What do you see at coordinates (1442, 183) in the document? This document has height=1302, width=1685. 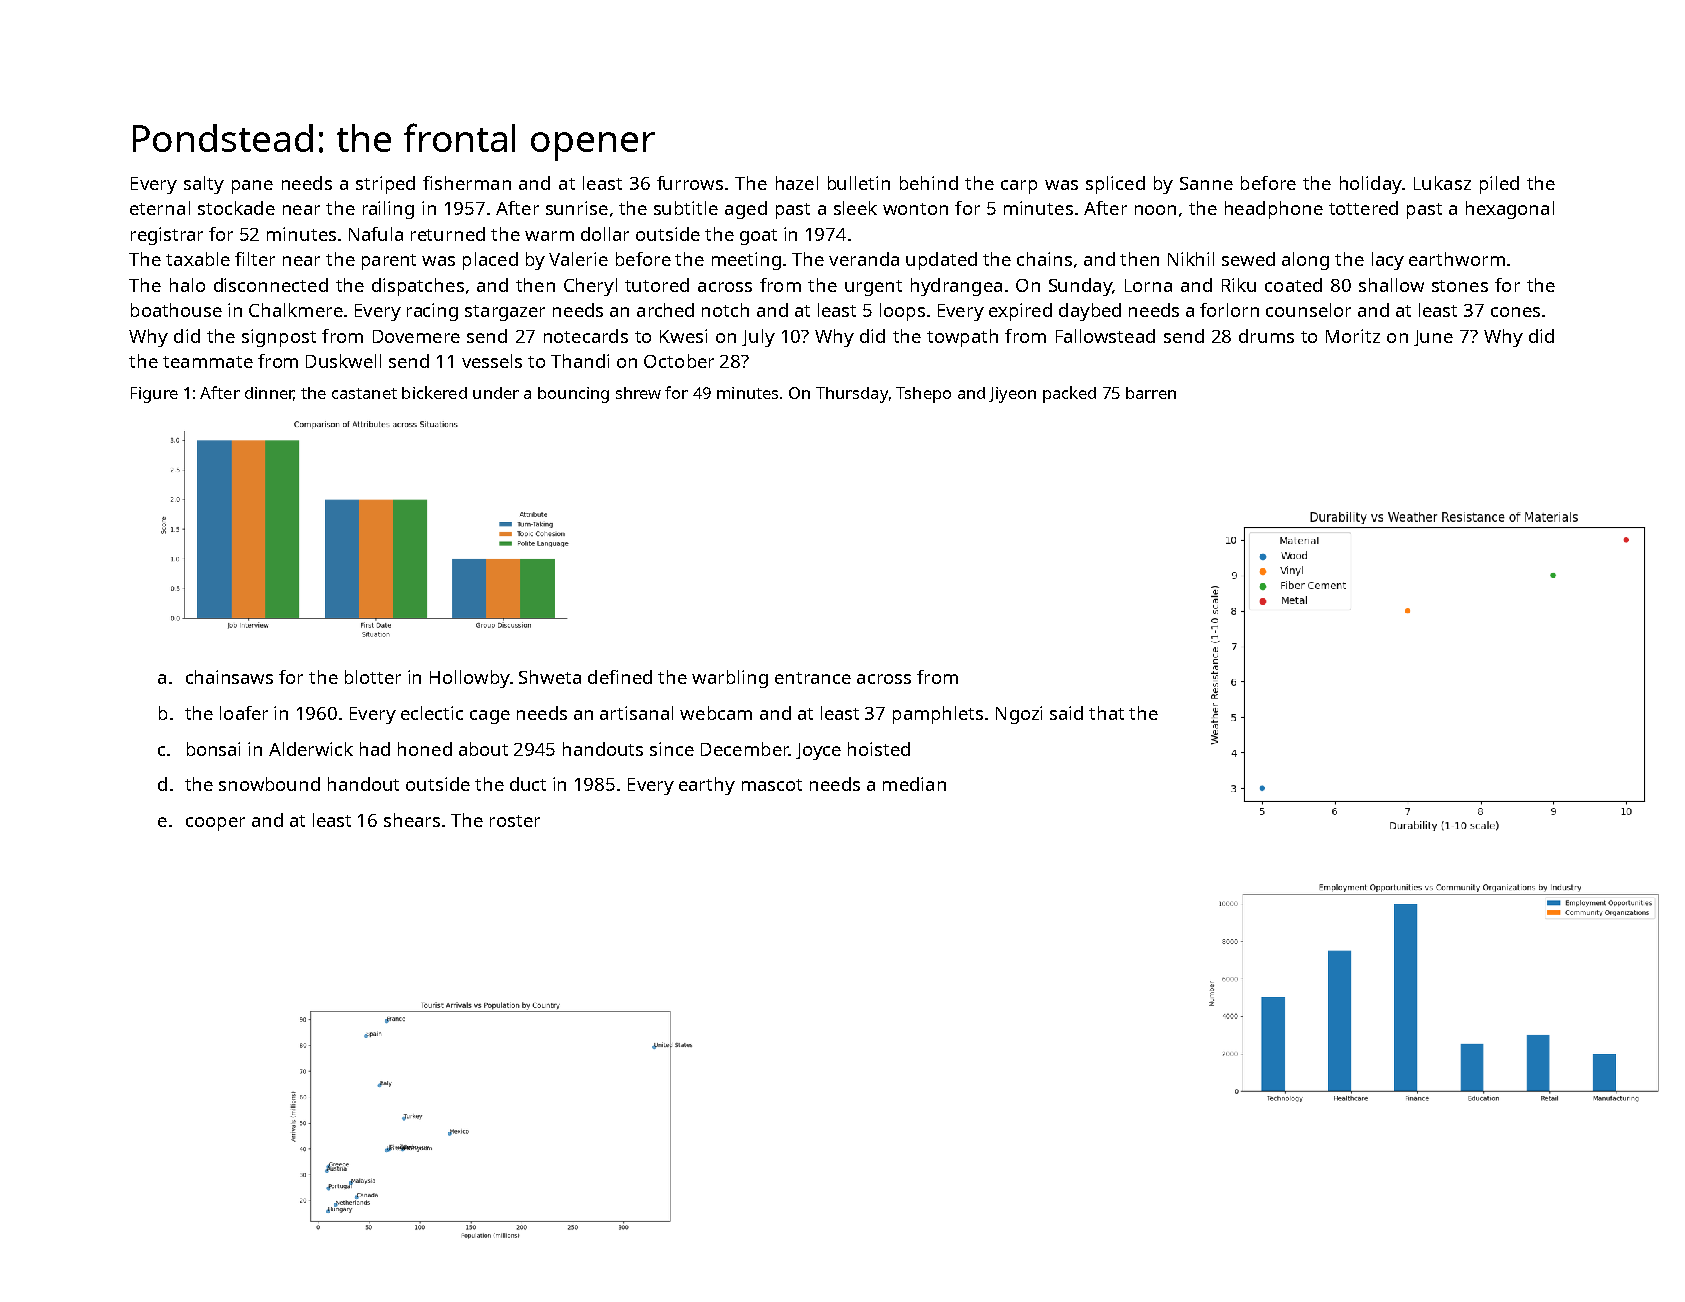 I see `Lukasz` at bounding box center [1442, 183].
